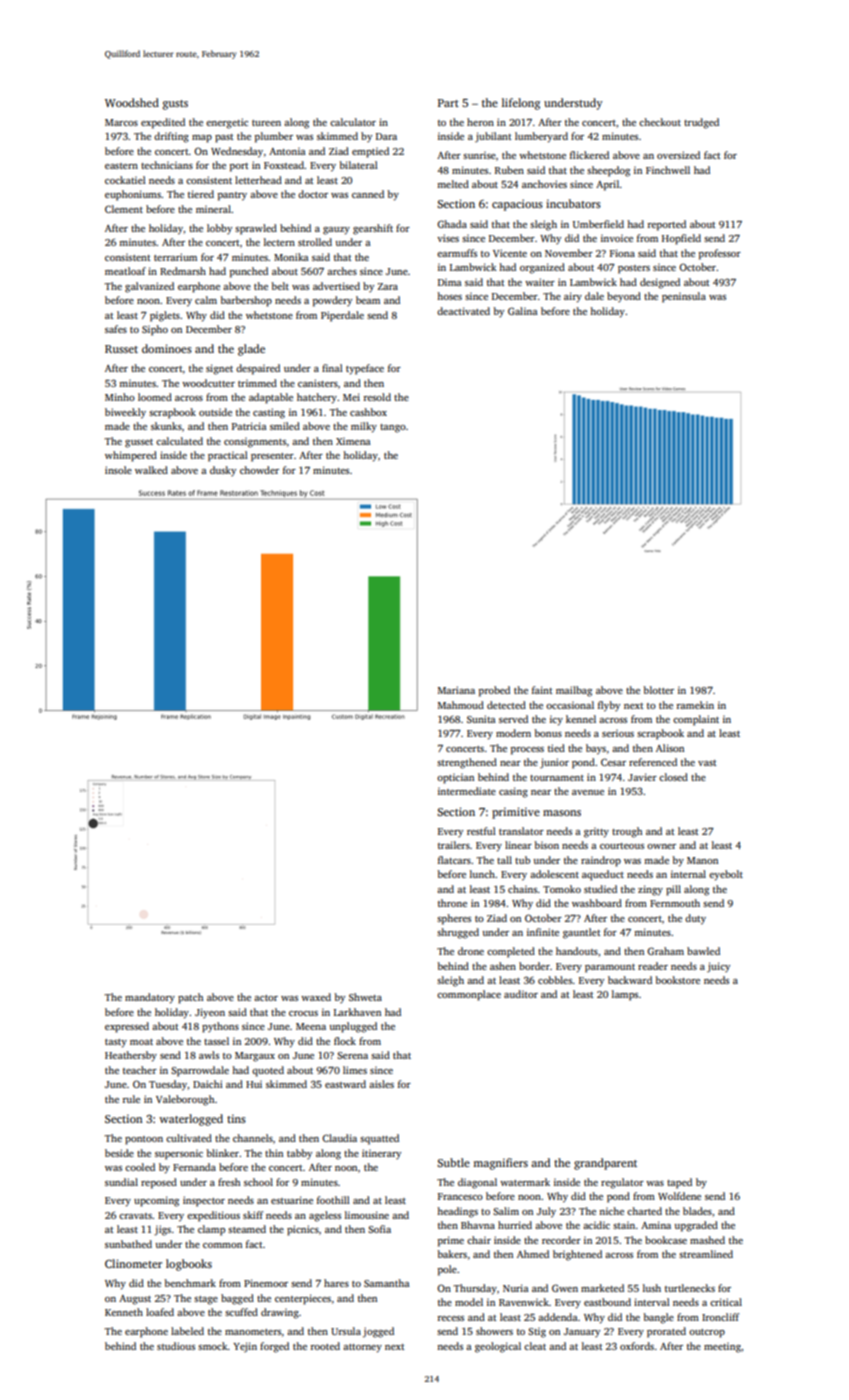 The image size is (849, 1400). What do you see at coordinates (245, 1347) in the image?
I see `Yejin` at bounding box center [245, 1347].
